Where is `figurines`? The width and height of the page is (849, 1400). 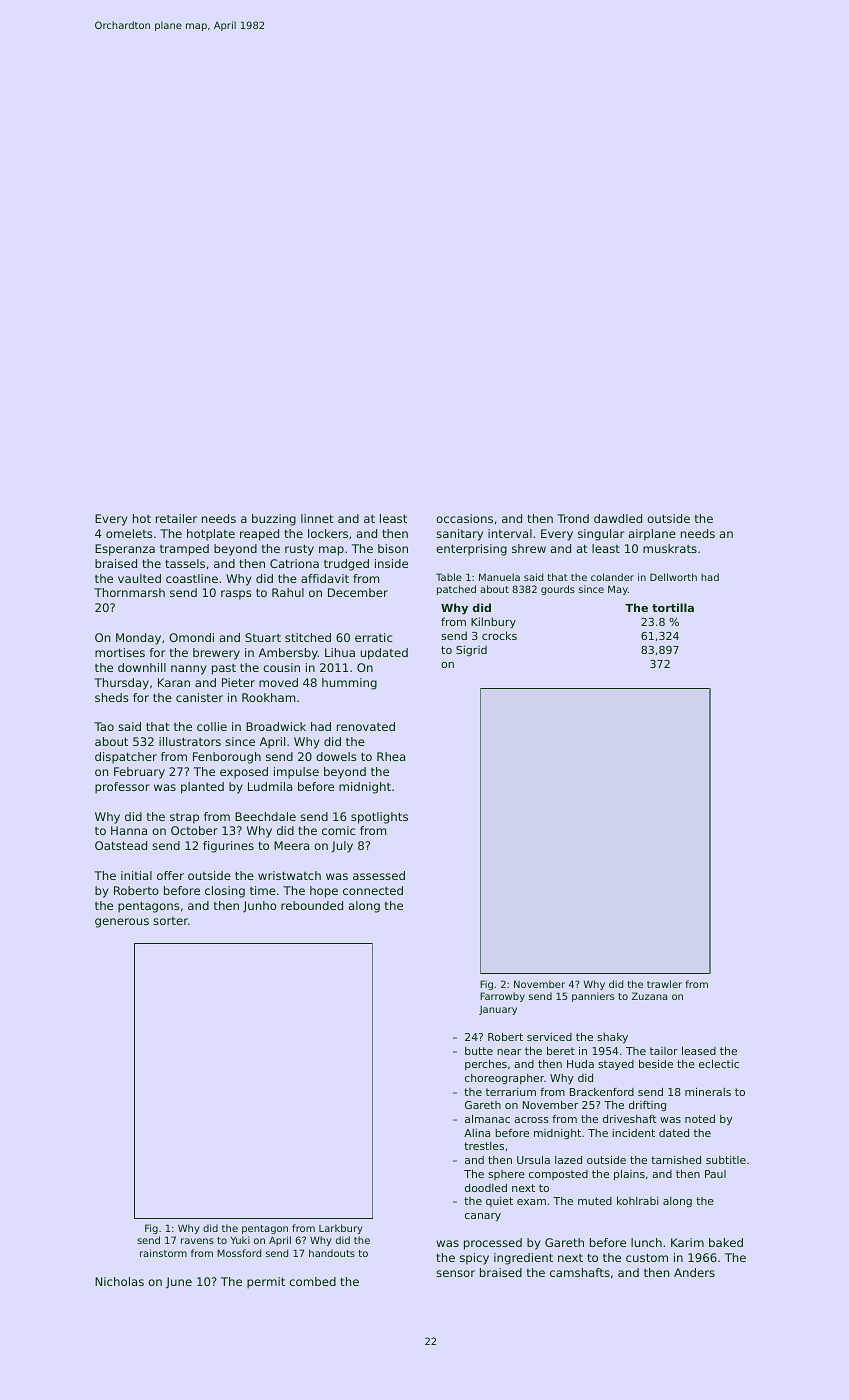
figurines is located at coordinates (228, 847).
